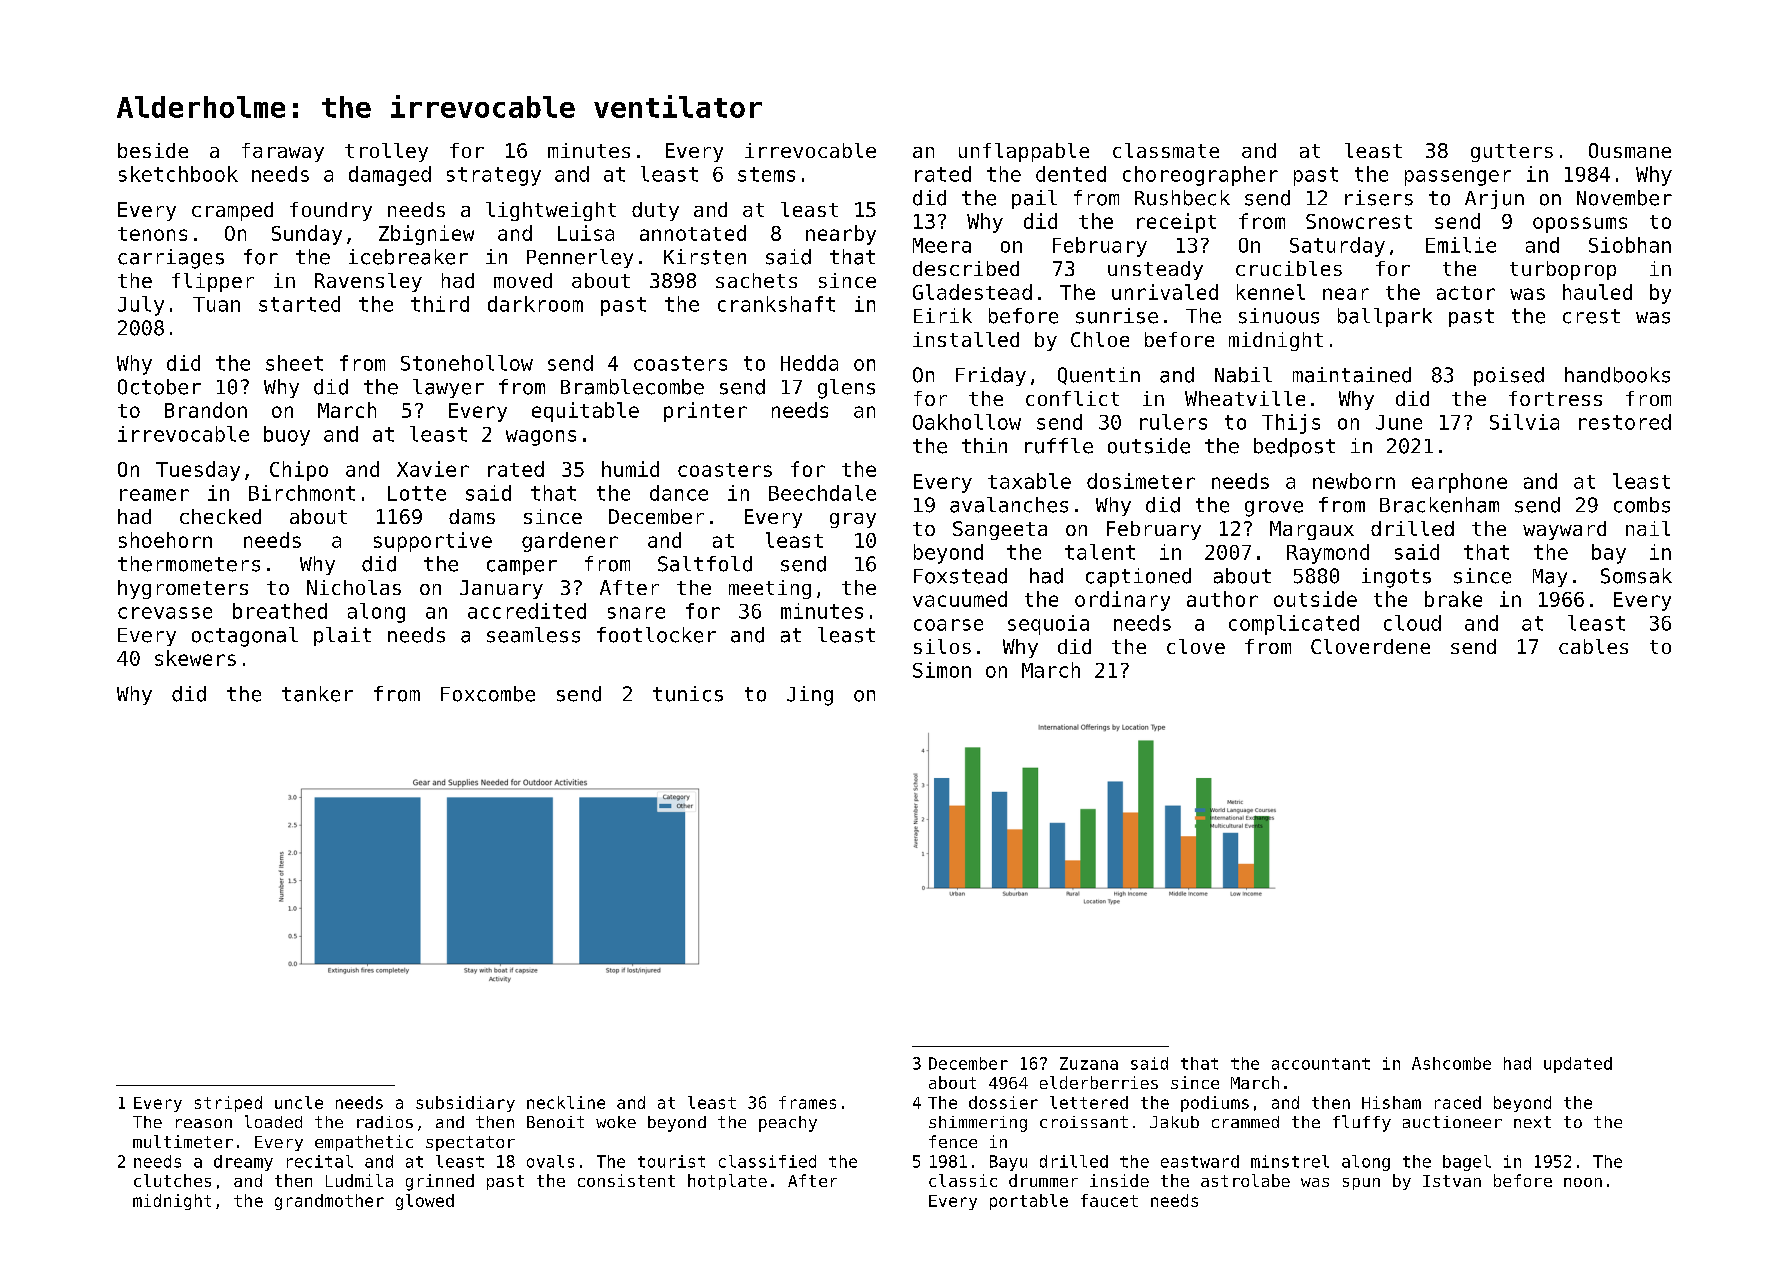  Describe the element at coordinates (425, 1202) in the page. I see `glowed` at that location.
